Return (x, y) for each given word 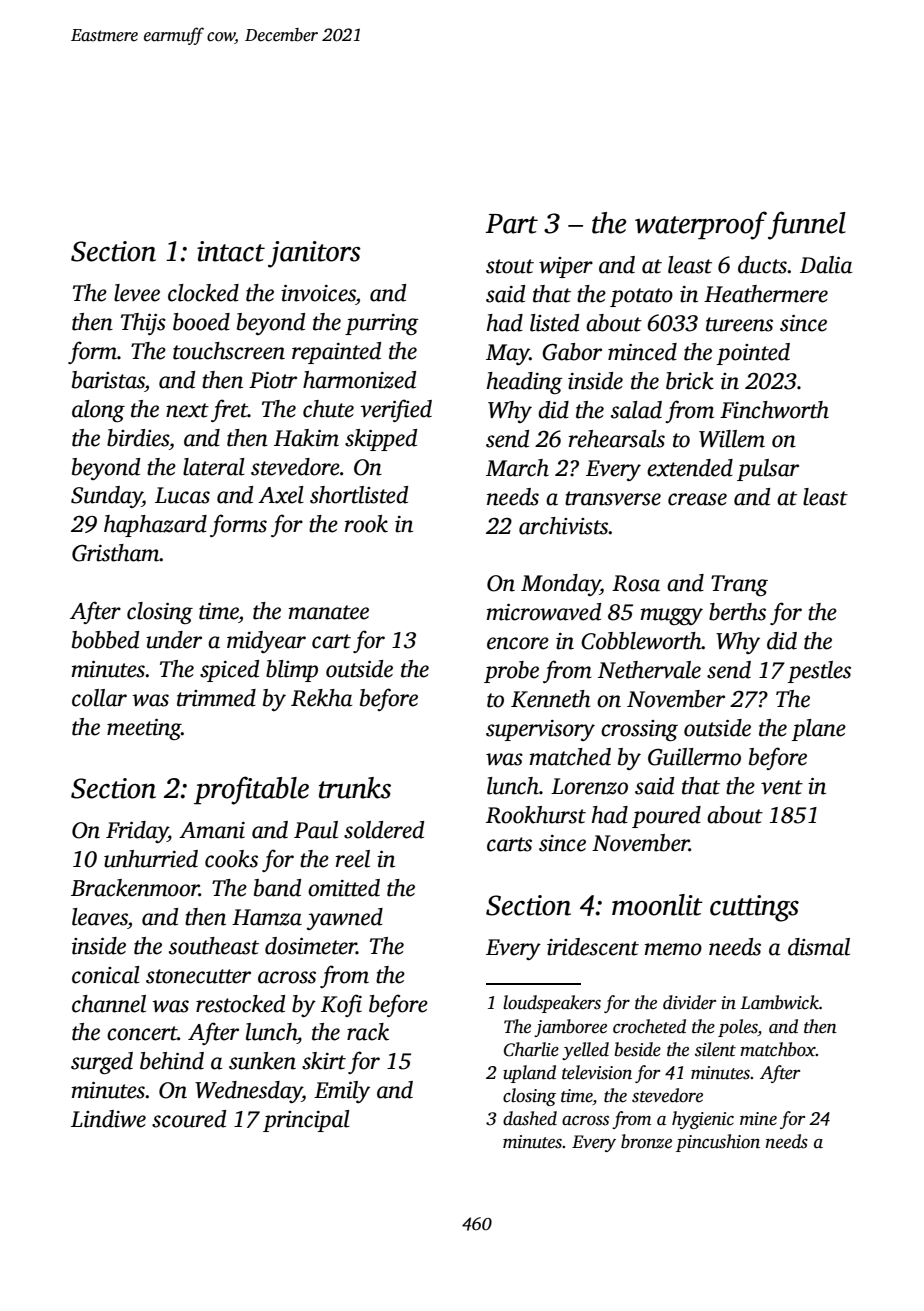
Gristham (116, 553)
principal (306, 1121)
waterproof (701, 225)
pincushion (718, 1143)
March (517, 468)
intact (231, 251)
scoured (189, 1119)
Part (512, 224)
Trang (739, 585)
